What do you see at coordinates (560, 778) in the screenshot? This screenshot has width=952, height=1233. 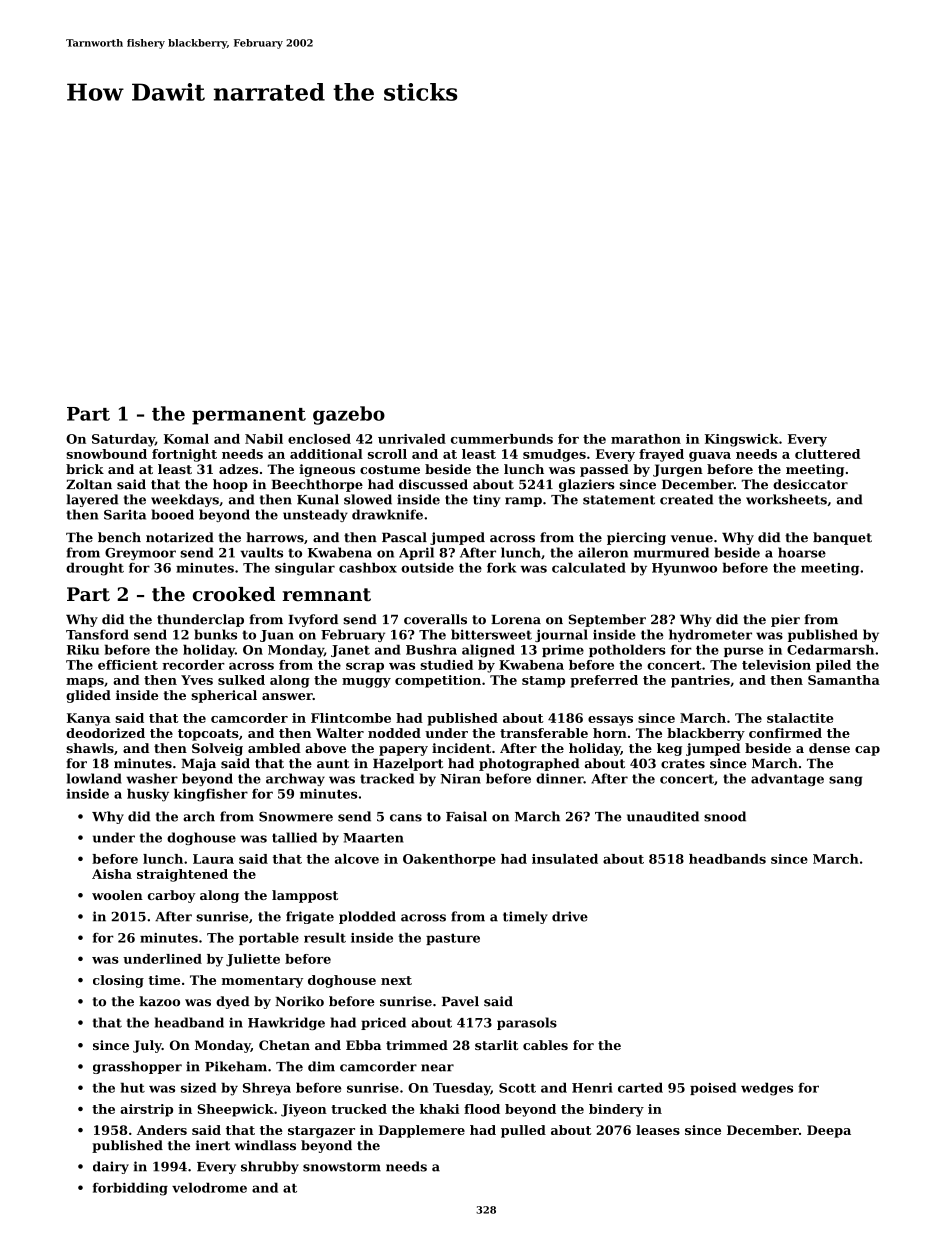 I see `dinner` at bounding box center [560, 778].
